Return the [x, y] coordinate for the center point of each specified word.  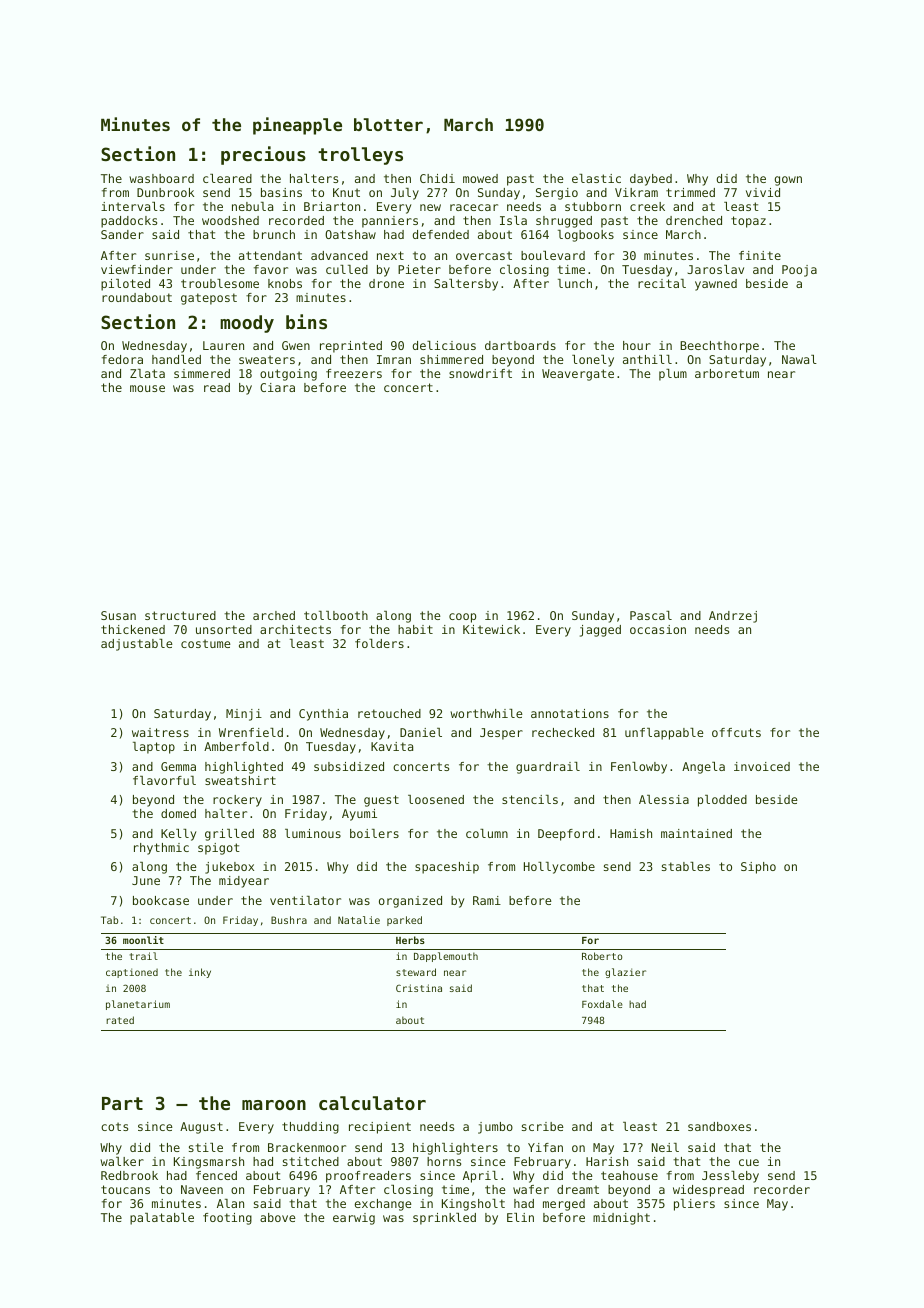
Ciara [277, 387]
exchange [383, 1205]
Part [122, 1103]
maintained [696, 833]
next [390, 255]
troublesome [220, 283]
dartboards [520, 345]
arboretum [727, 373]
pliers [694, 1205]
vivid [763, 192]
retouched [389, 713]
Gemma [178, 766]
